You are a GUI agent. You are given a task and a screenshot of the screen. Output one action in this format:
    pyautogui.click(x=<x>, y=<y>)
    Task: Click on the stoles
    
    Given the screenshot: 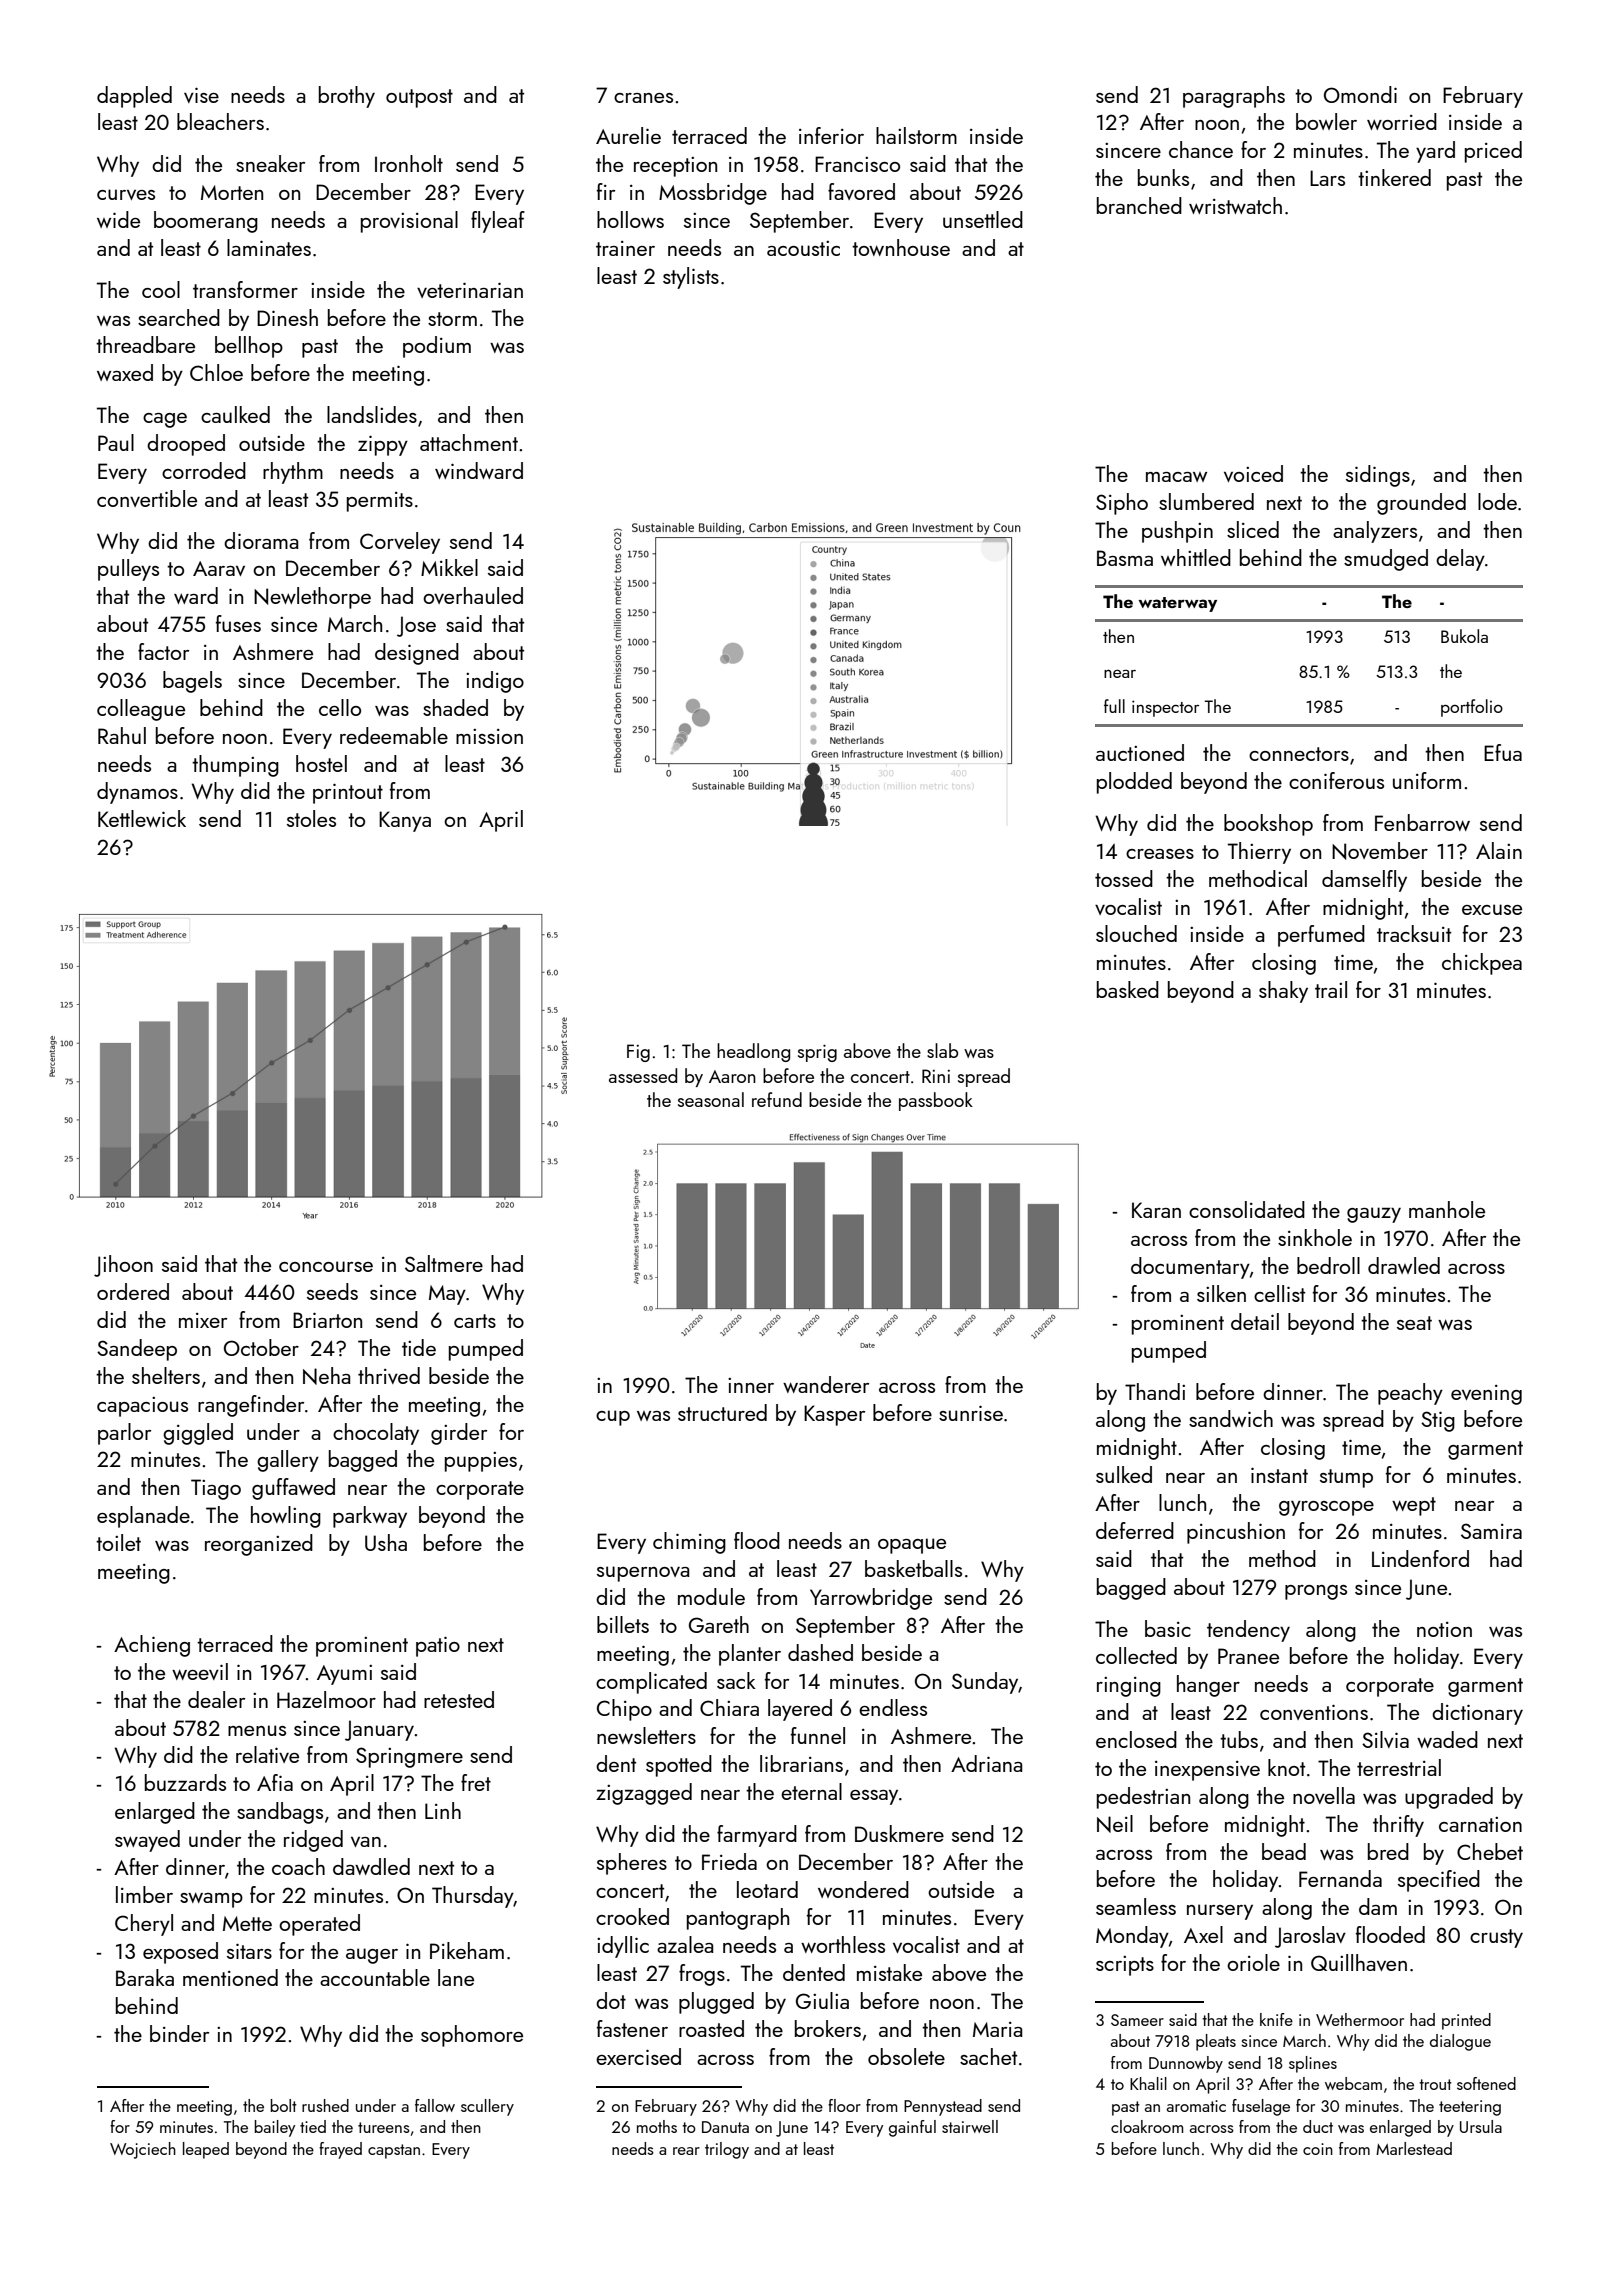 What is the action you would take?
    pyautogui.click(x=311, y=818)
